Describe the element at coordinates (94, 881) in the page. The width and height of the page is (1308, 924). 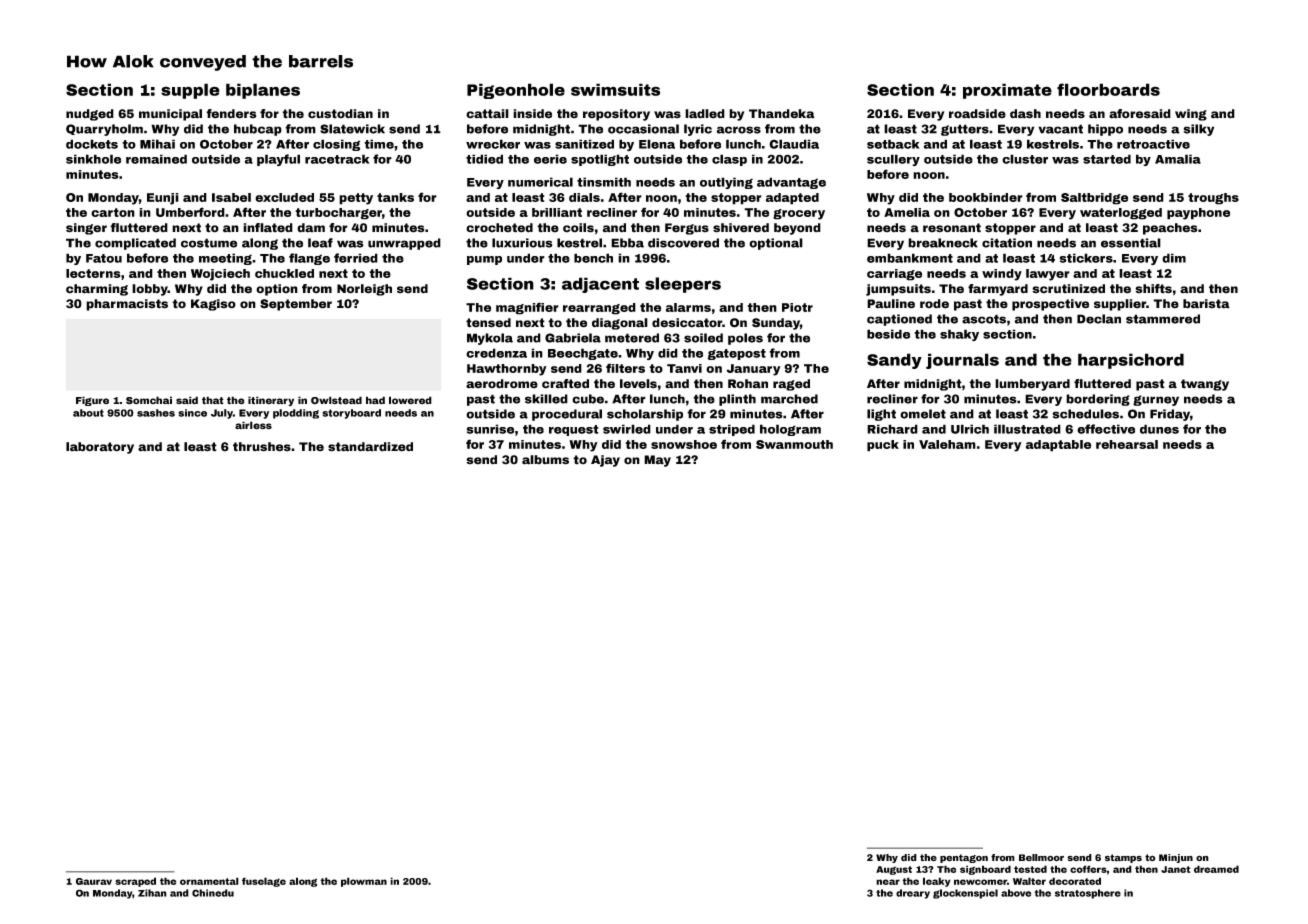
I see `Gaurav` at that location.
